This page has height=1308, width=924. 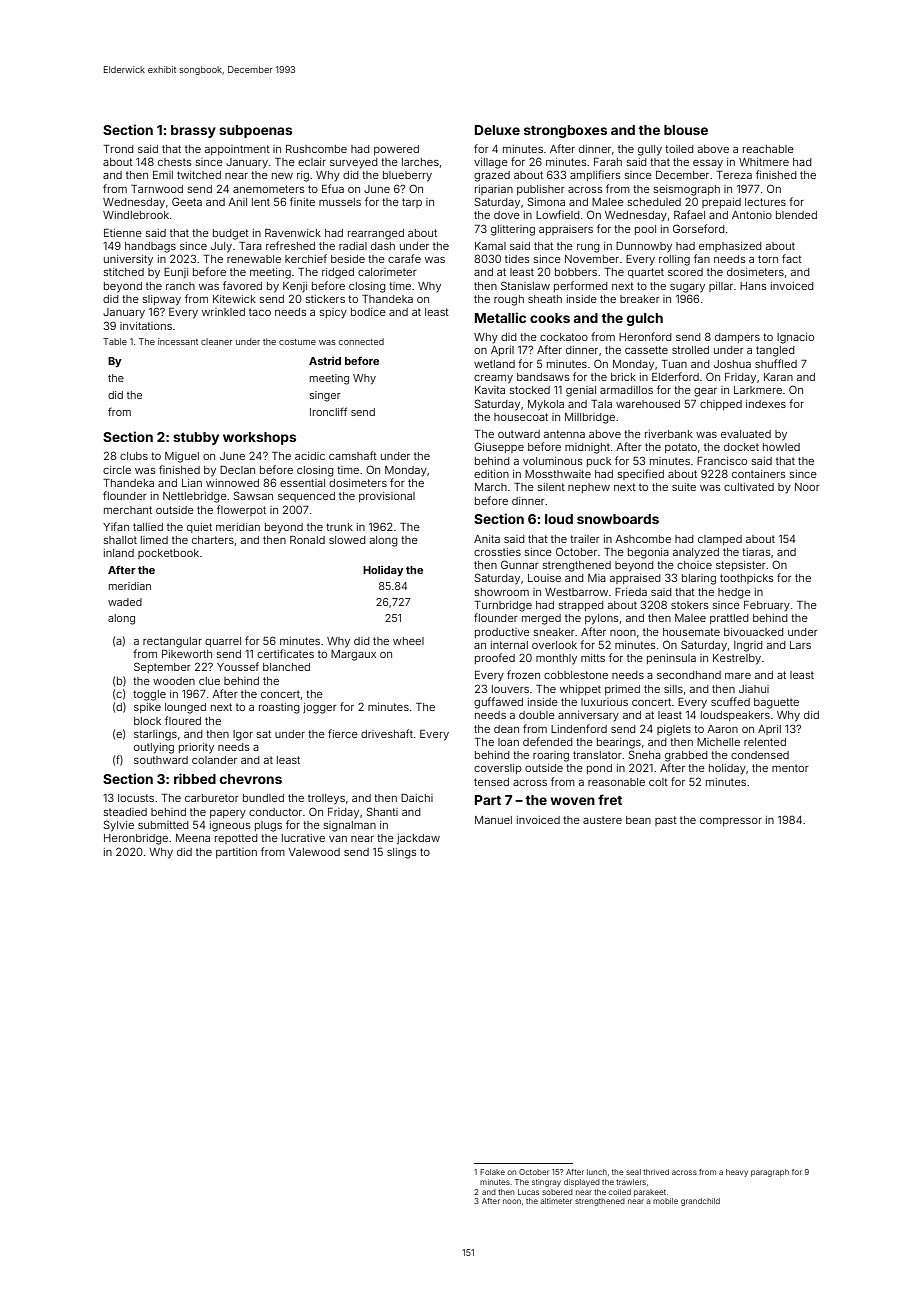 What do you see at coordinates (237, 202) in the page?
I see `Anil` at bounding box center [237, 202].
